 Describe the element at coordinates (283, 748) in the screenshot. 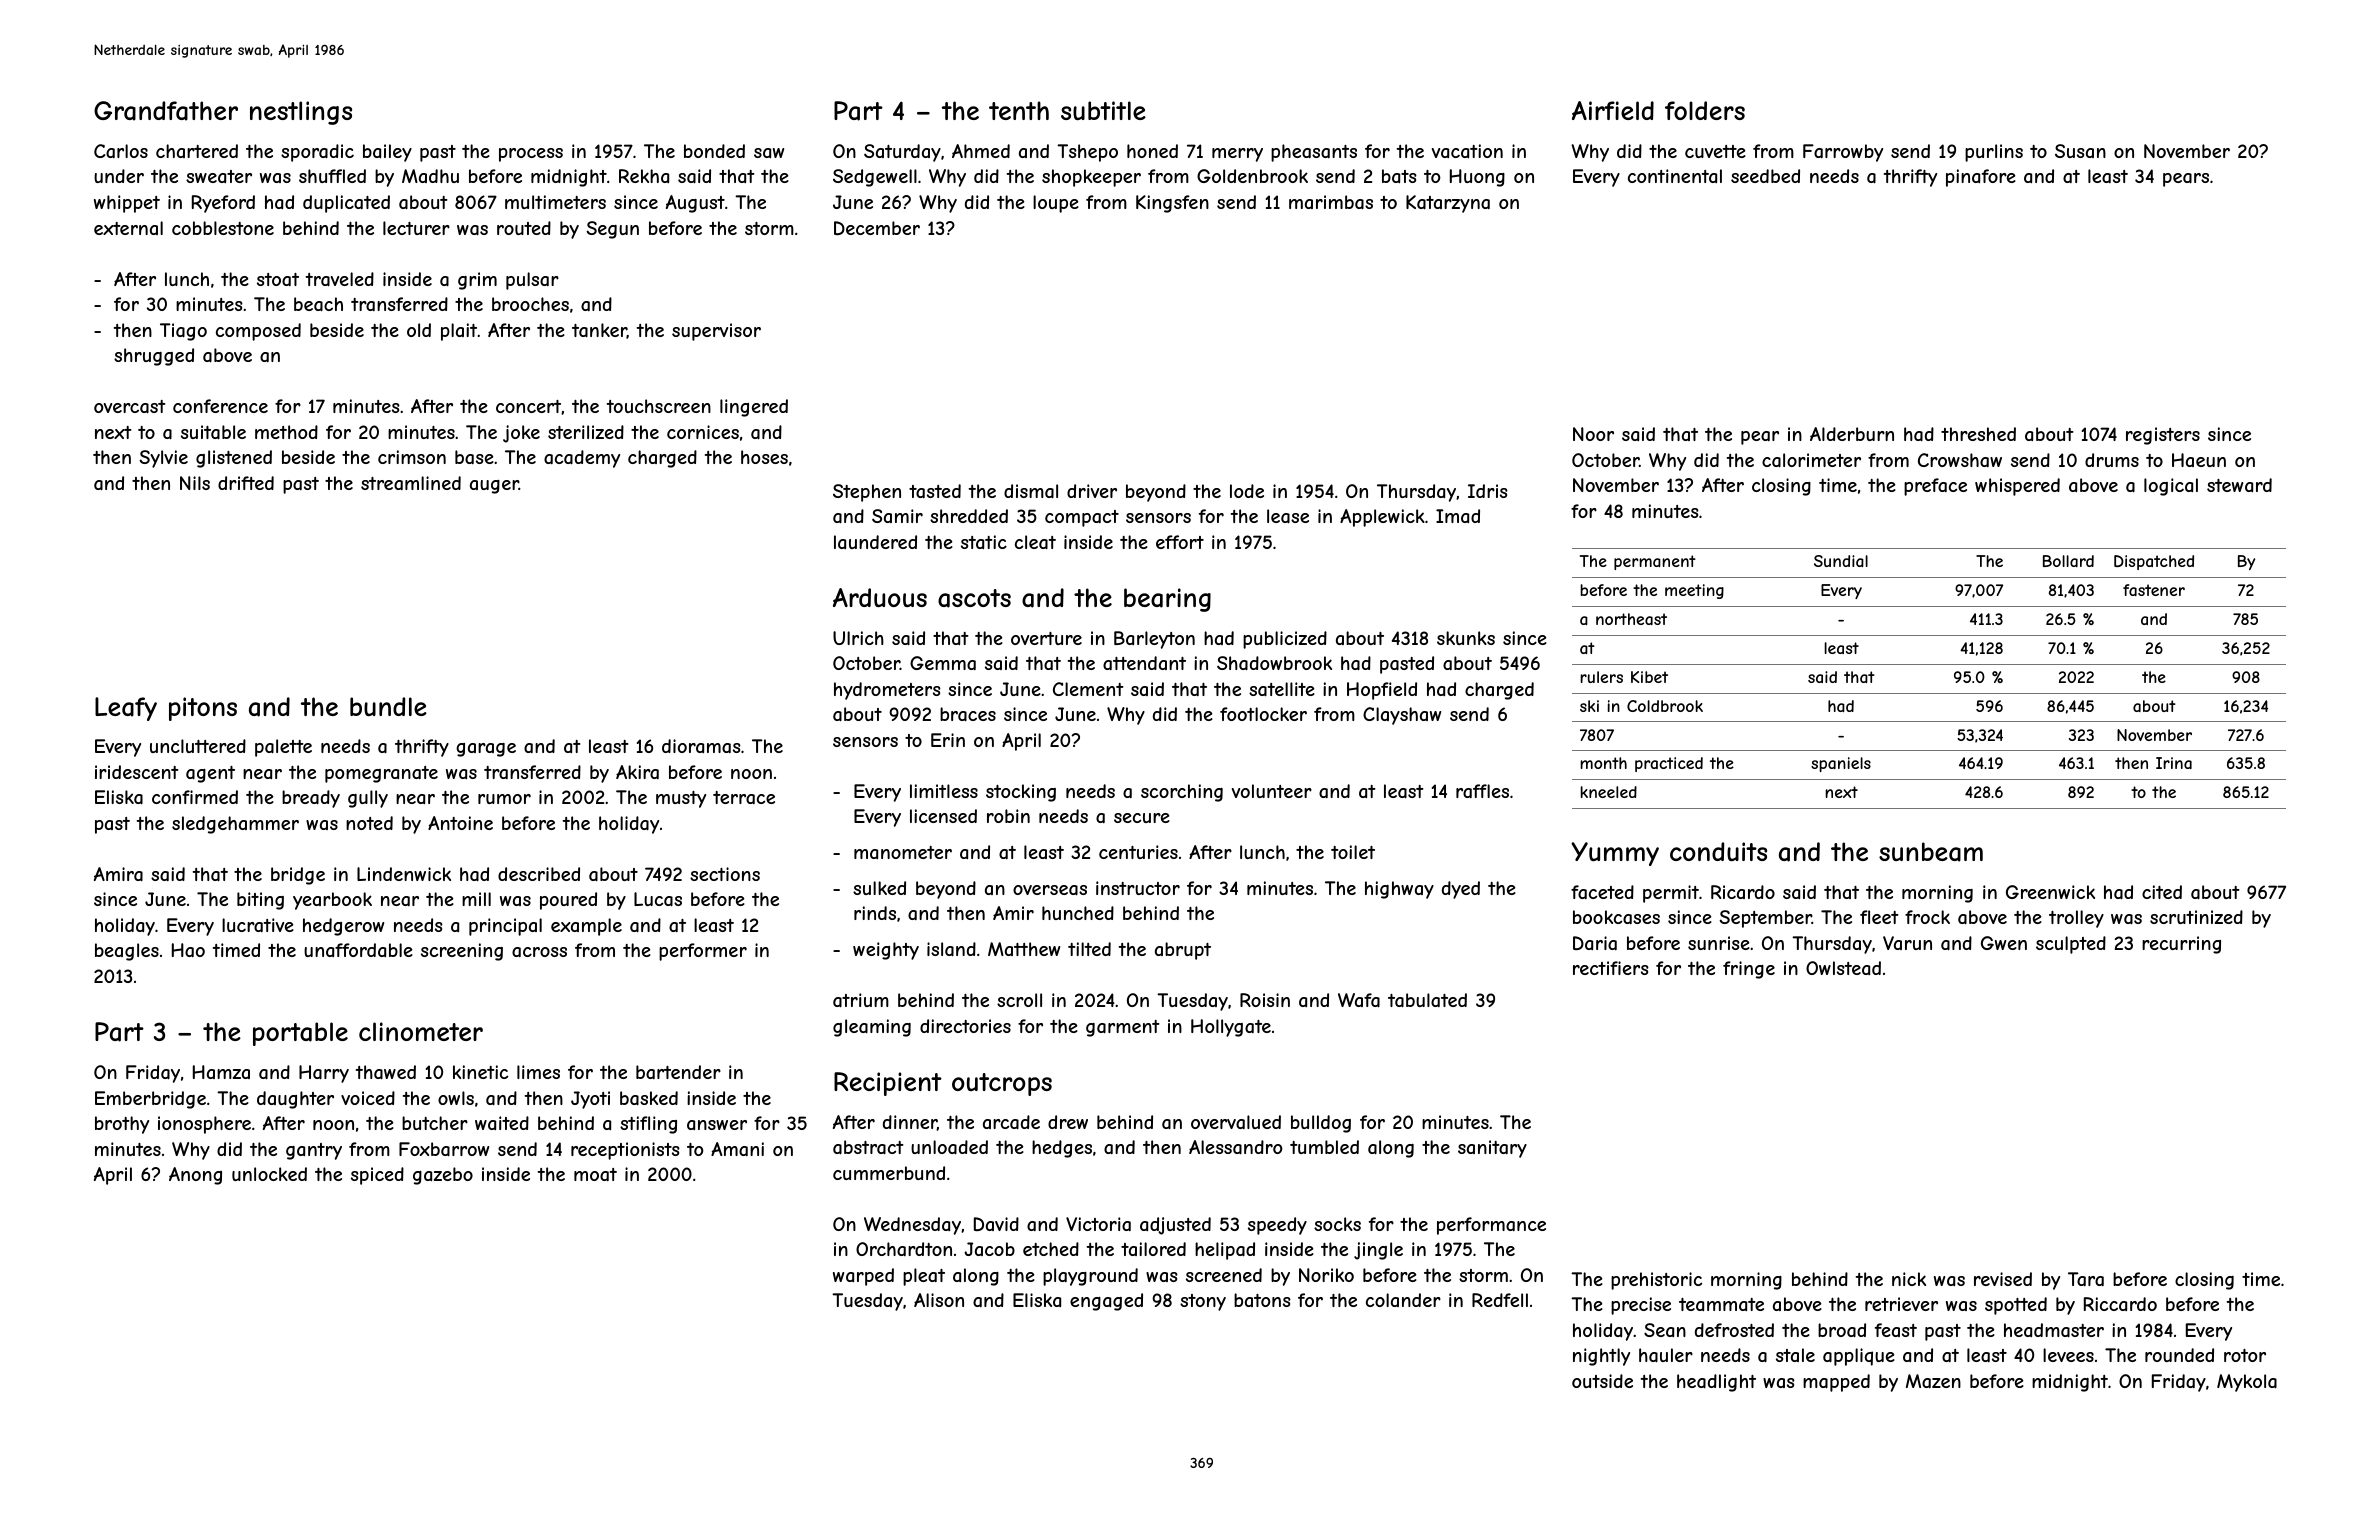

I see `palette` at that location.
